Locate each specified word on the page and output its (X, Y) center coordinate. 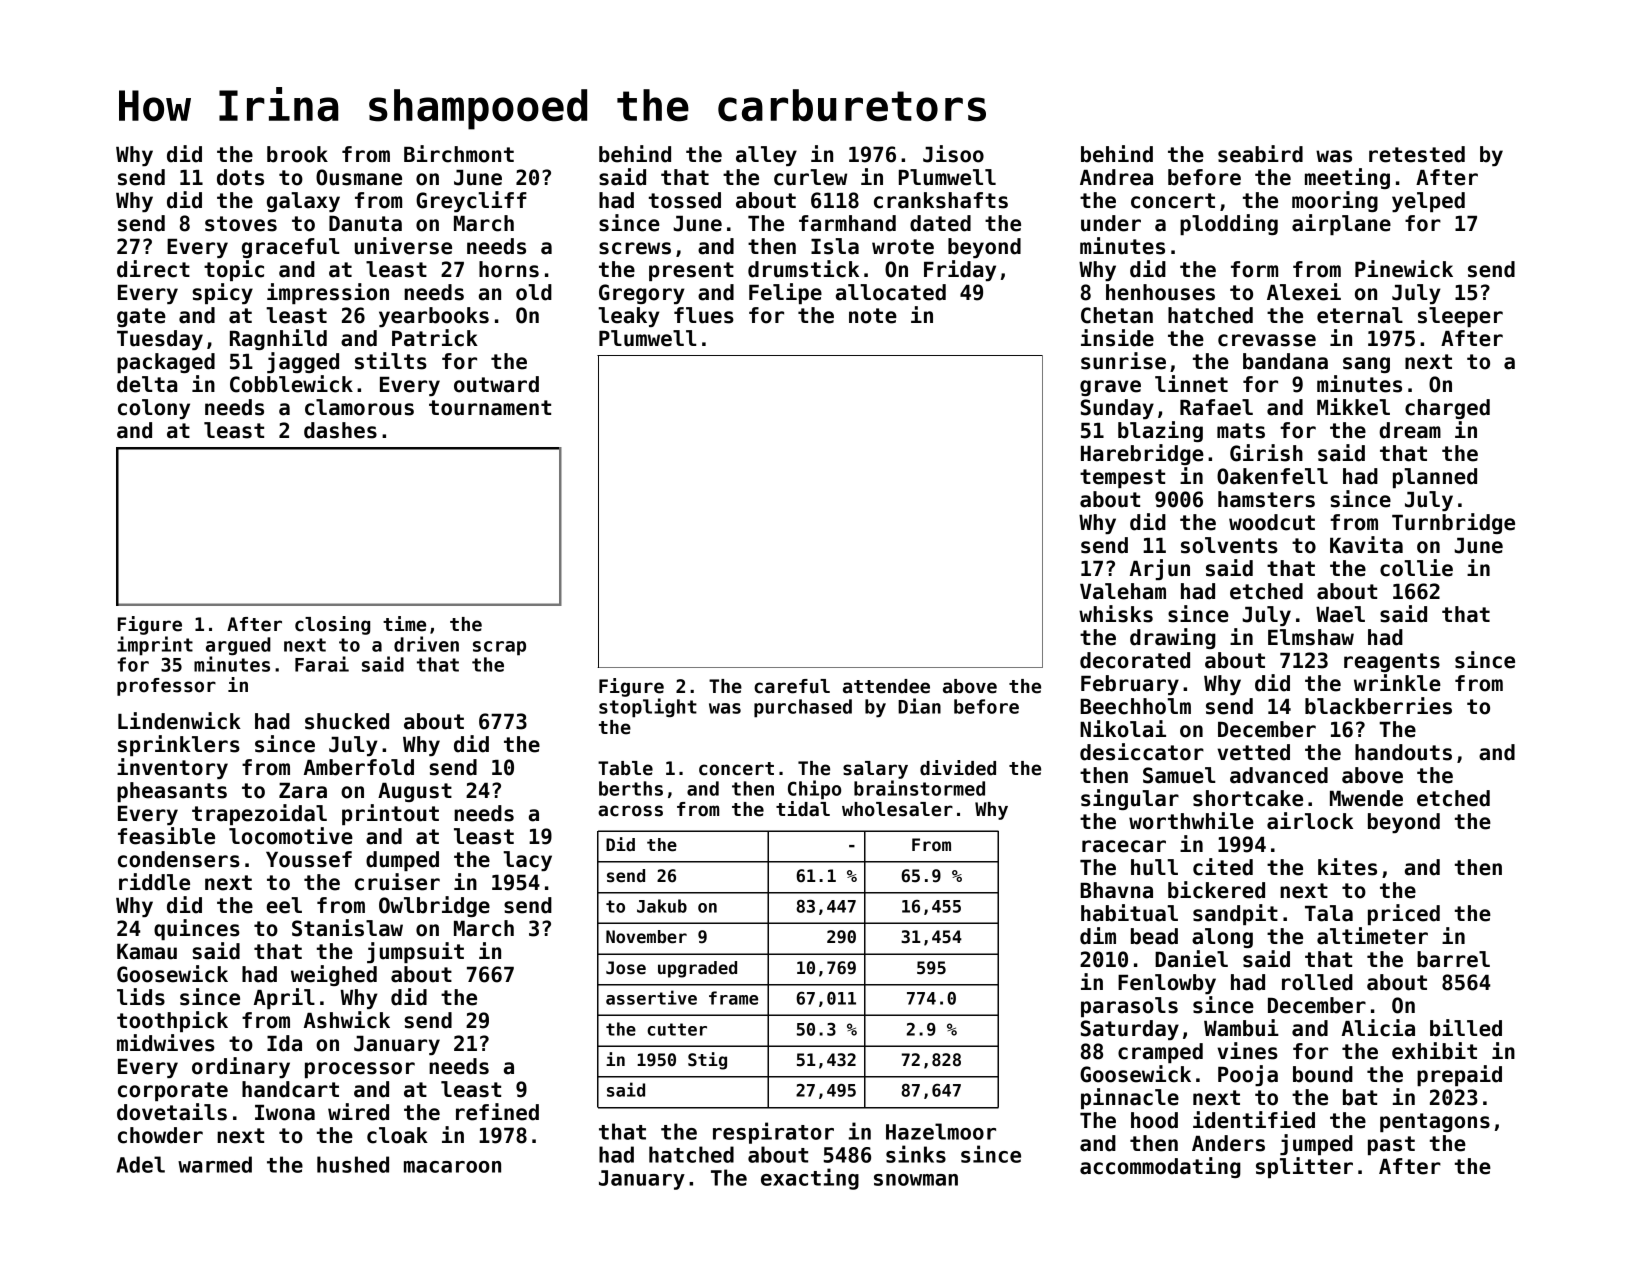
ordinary (241, 1067)
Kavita (1366, 545)
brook (297, 154)
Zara (303, 791)
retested (1417, 154)
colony (154, 409)
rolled (1317, 982)
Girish (1266, 453)
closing (332, 625)
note (873, 316)
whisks (1116, 614)
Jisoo (953, 154)
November (646, 937)
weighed (334, 975)
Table (625, 768)
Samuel (1179, 775)
